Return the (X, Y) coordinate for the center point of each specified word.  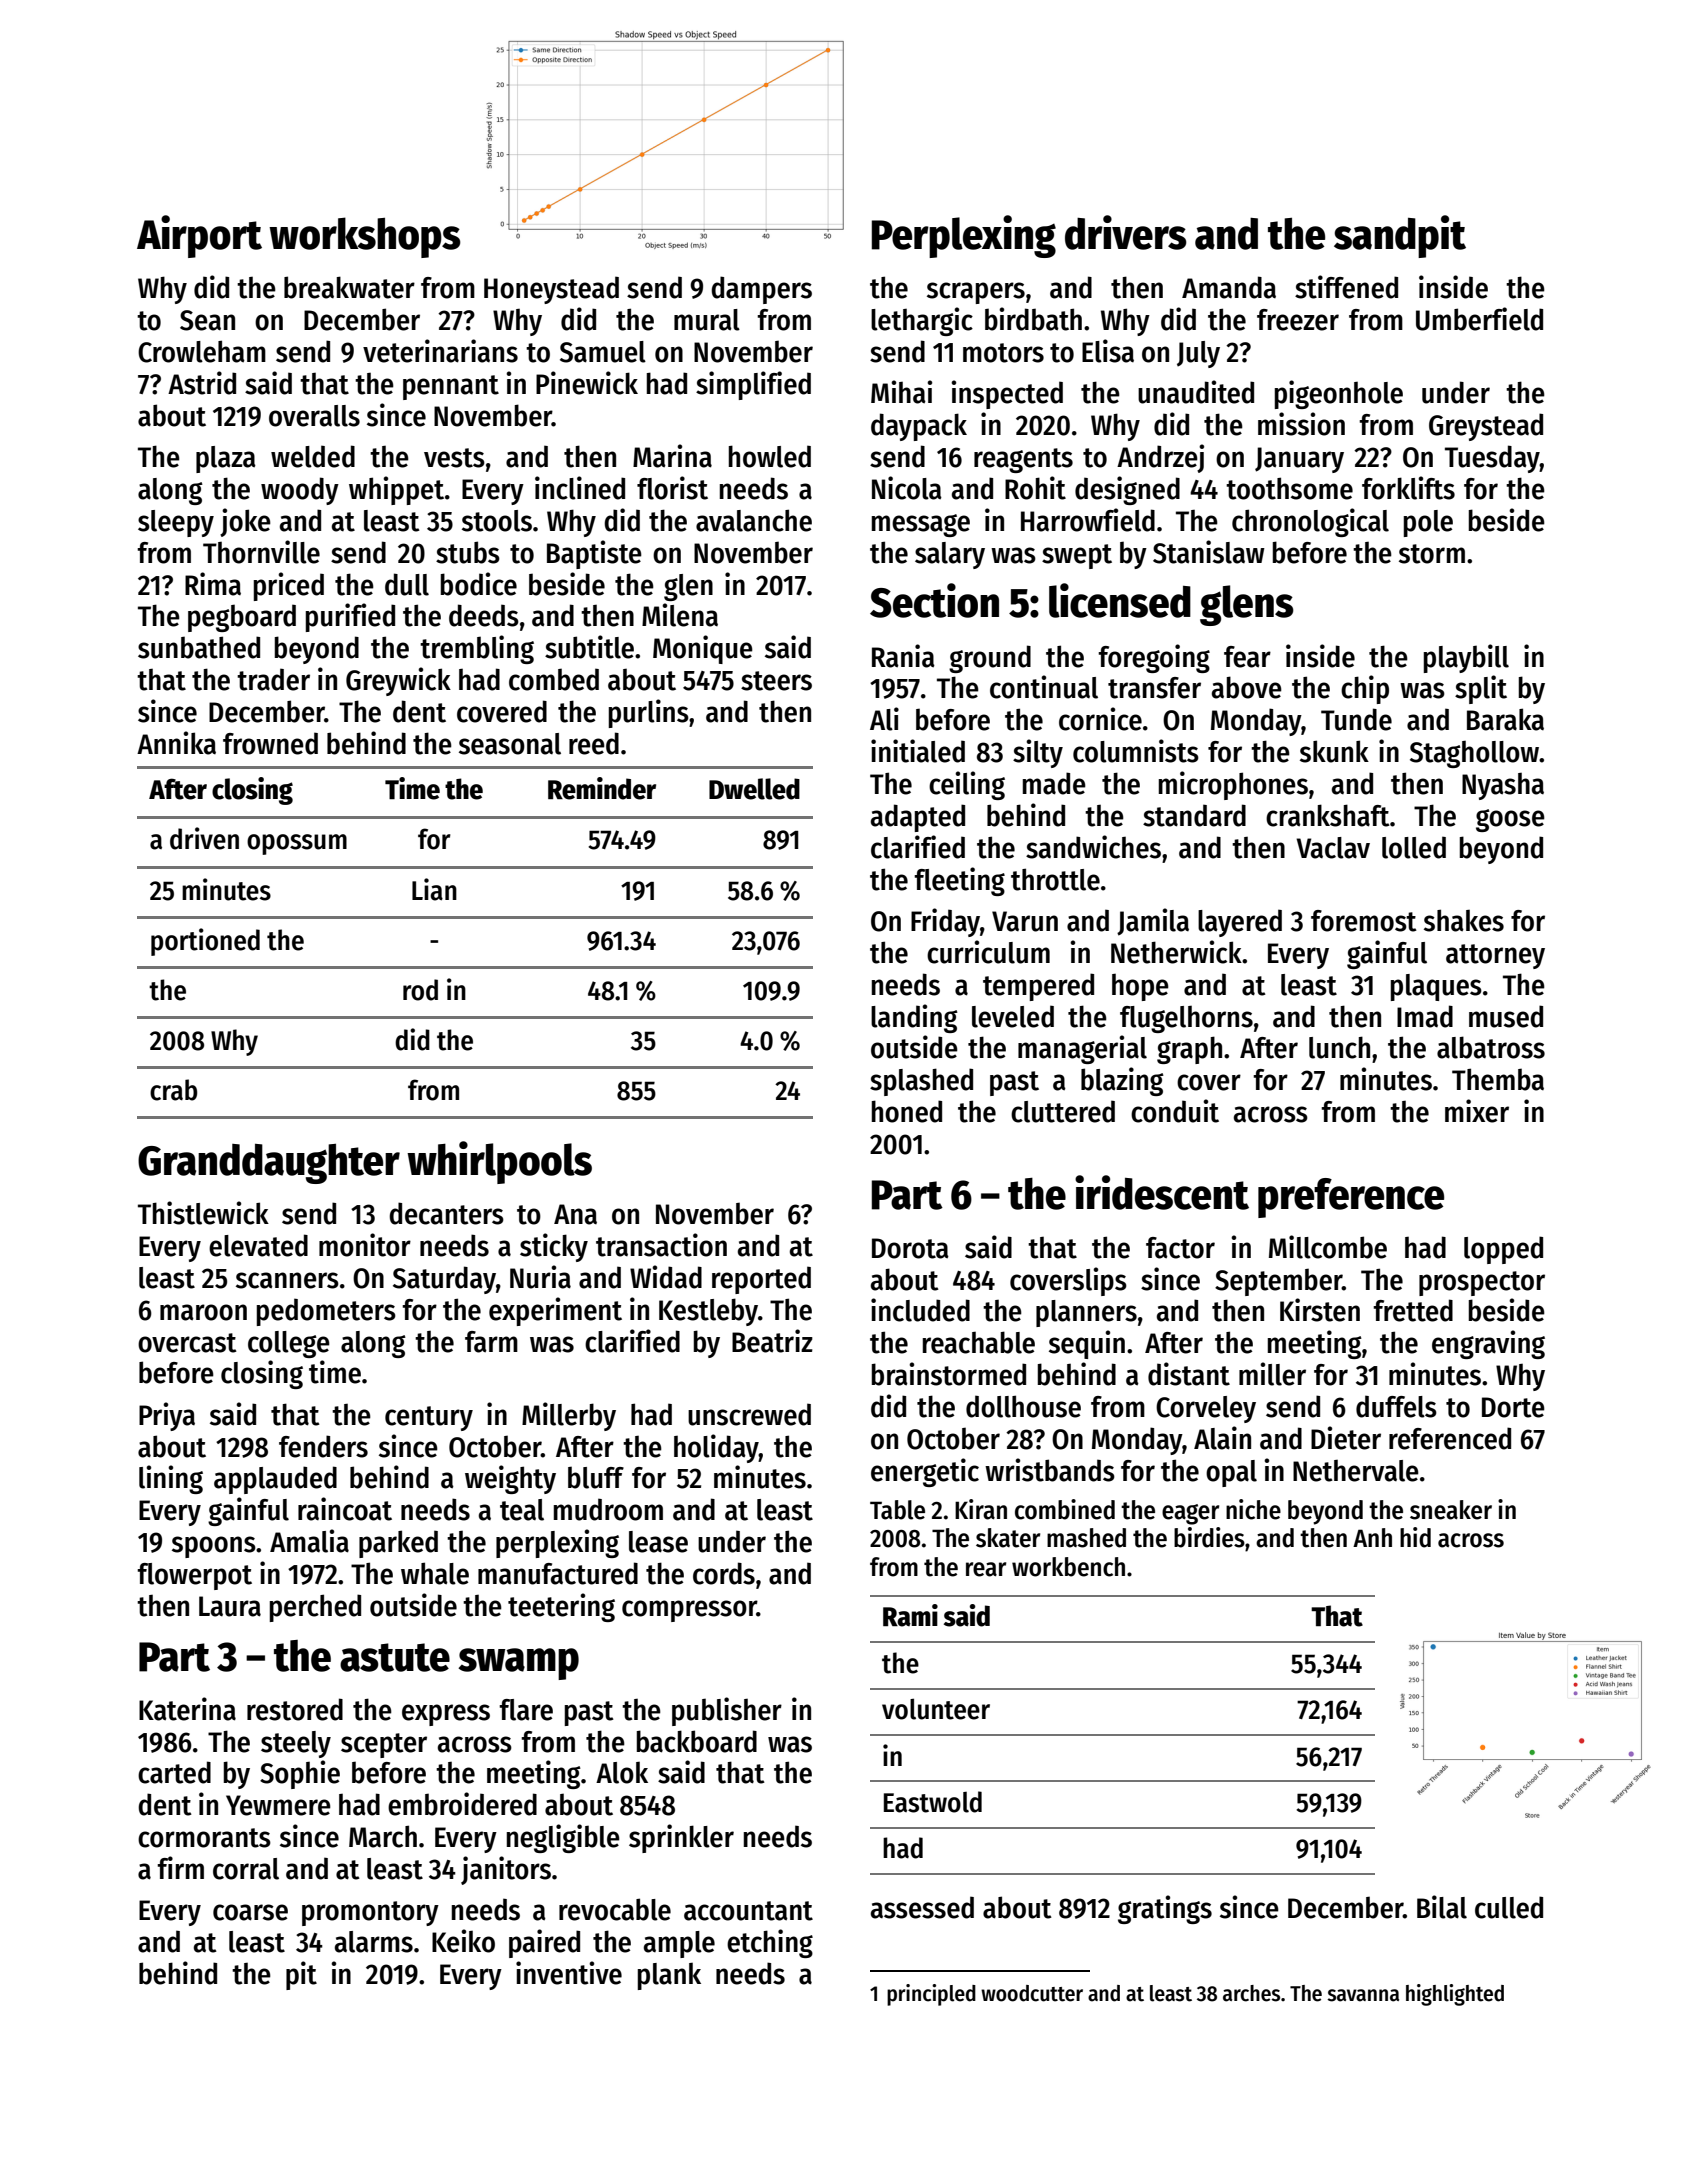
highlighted (1455, 1995)
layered (1240, 923)
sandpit (1400, 236)
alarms (374, 1942)
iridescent (1162, 1192)
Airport (199, 236)
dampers (761, 290)
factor (1180, 1248)
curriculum (988, 952)
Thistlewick (203, 1213)
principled (931, 1995)
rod (420, 990)
